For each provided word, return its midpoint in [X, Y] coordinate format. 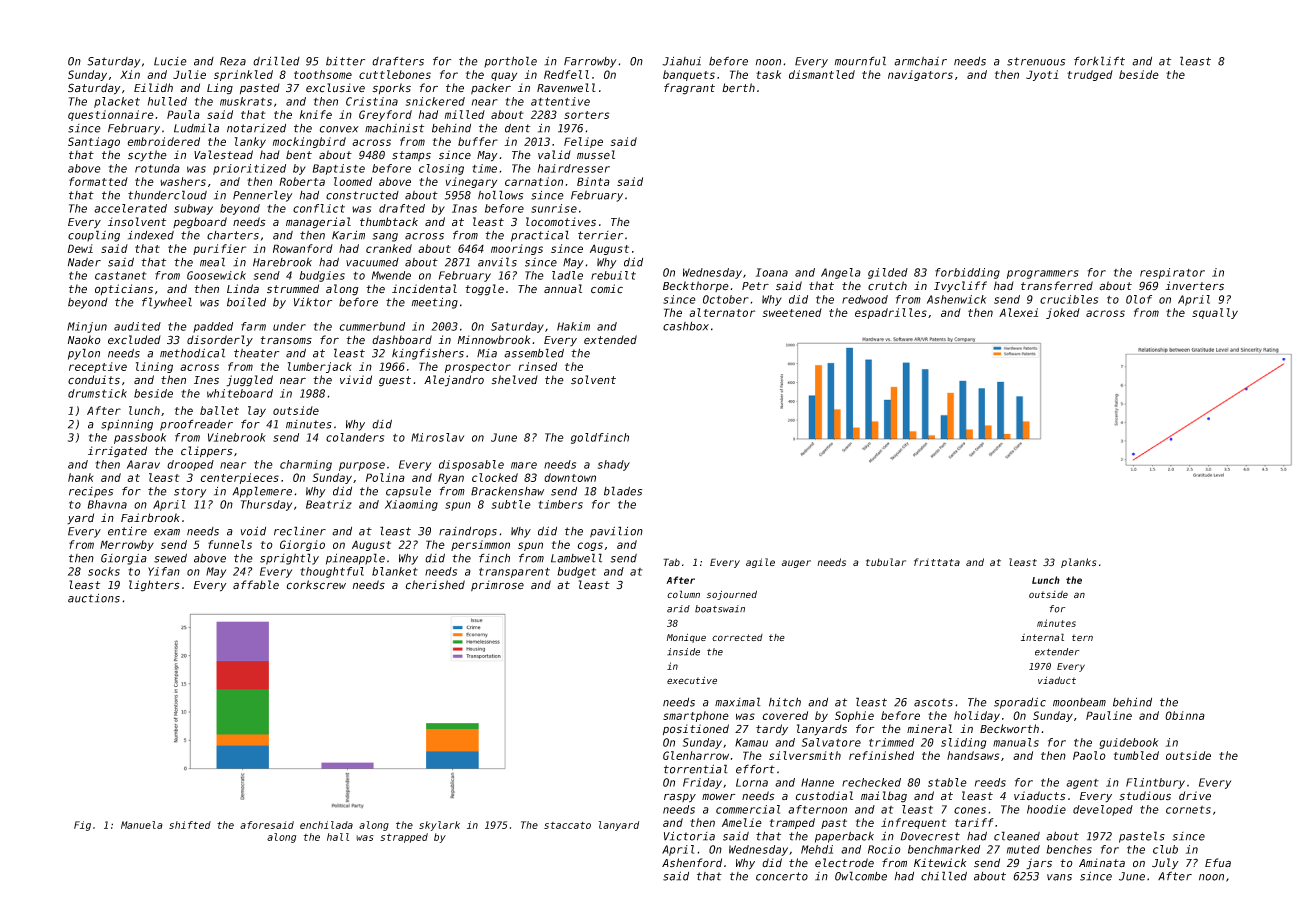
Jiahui [681, 61]
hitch [785, 702]
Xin [130, 74]
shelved [514, 380]
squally [1215, 313]
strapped [404, 838]
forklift [1099, 61]
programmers [1043, 274]
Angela [841, 273]
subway [193, 209]
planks [1078, 563]
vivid [356, 379]
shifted [190, 825]
